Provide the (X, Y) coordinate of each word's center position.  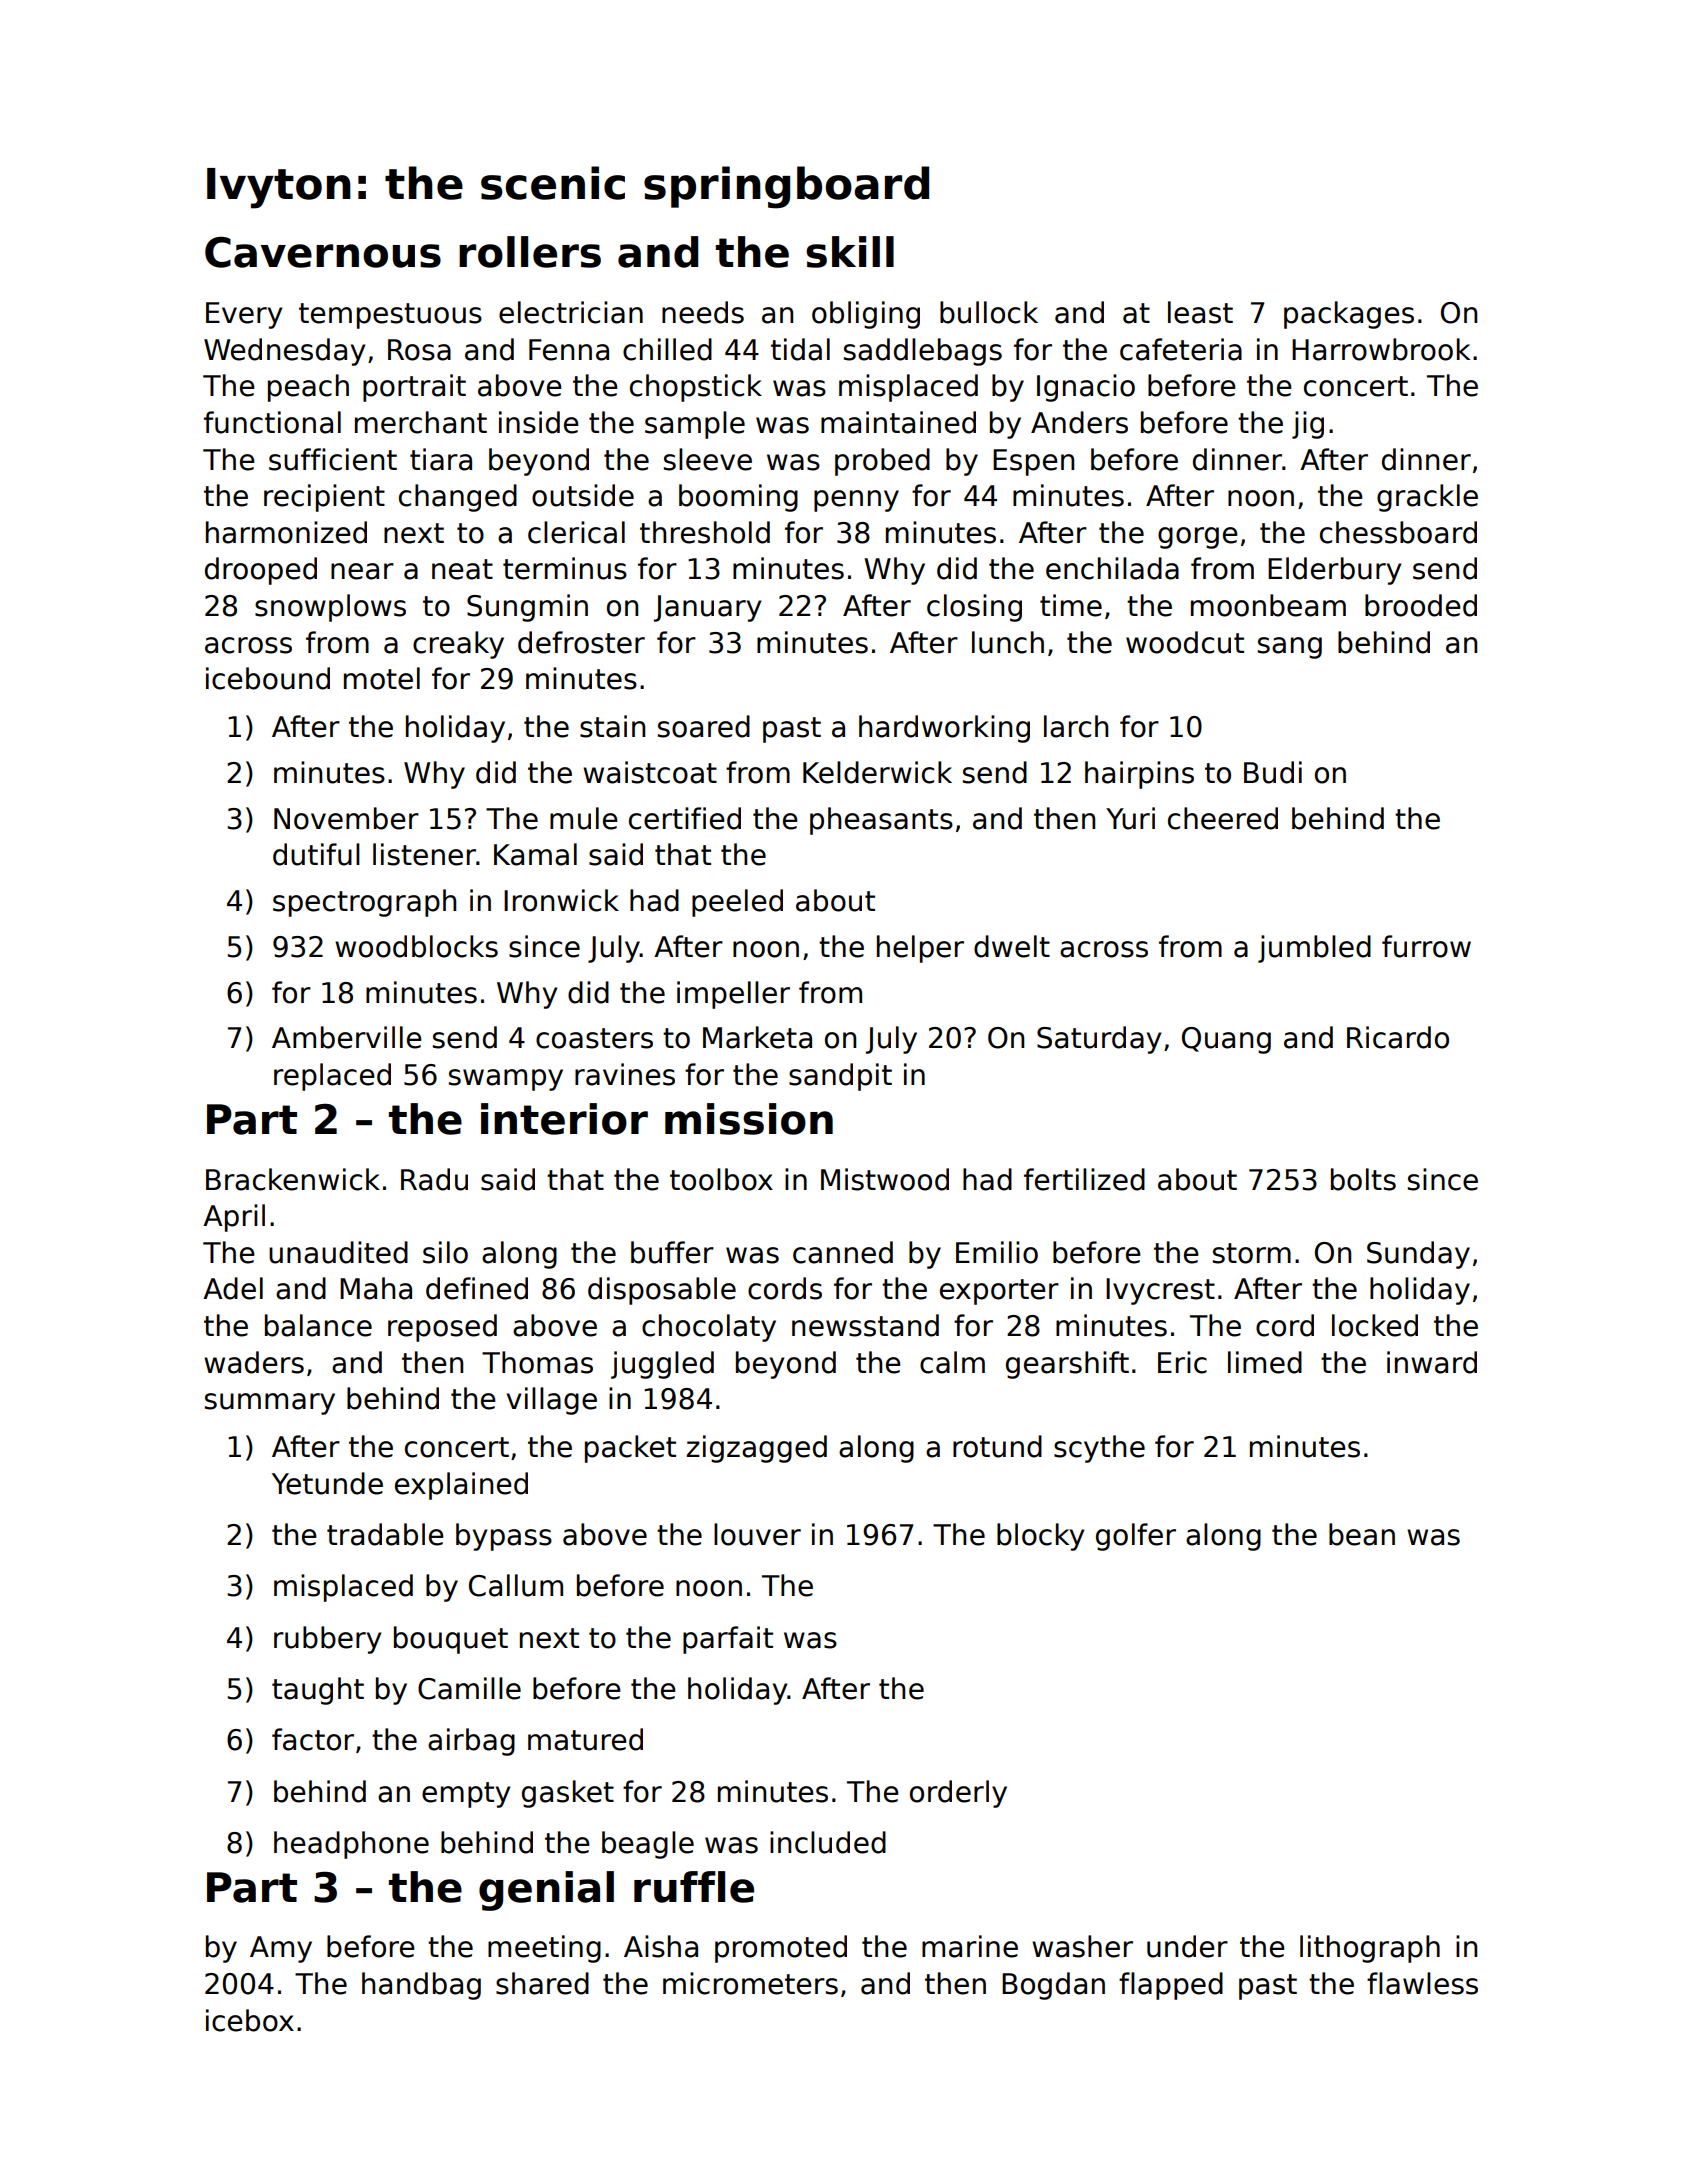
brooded (1421, 605)
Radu (434, 1179)
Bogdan (1053, 1986)
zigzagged (757, 1449)
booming (738, 498)
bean (1362, 1534)
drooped (261, 571)
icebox (250, 2020)
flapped (1171, 1986)
